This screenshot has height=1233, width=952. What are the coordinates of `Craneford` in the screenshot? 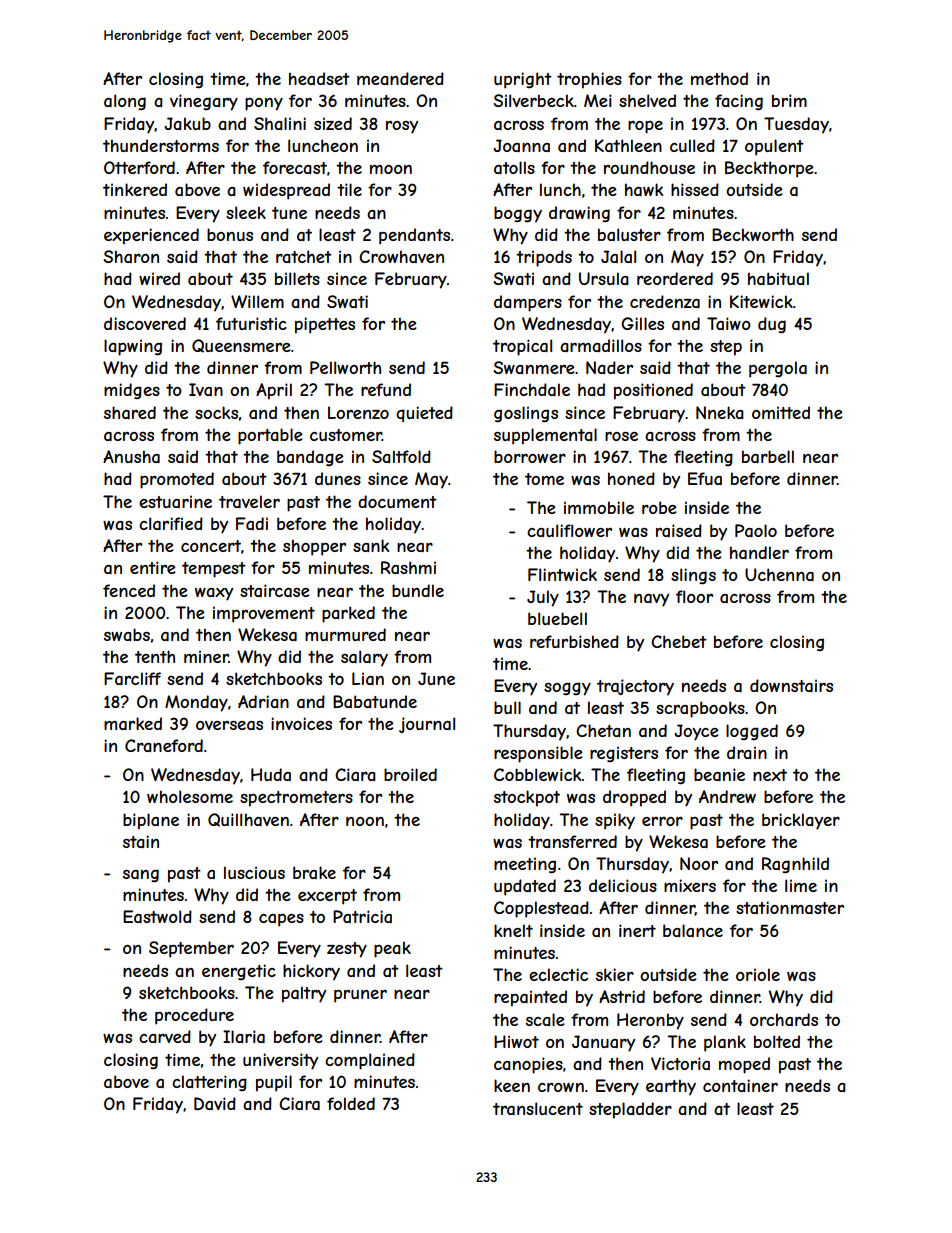 It's located at (164, 745).
